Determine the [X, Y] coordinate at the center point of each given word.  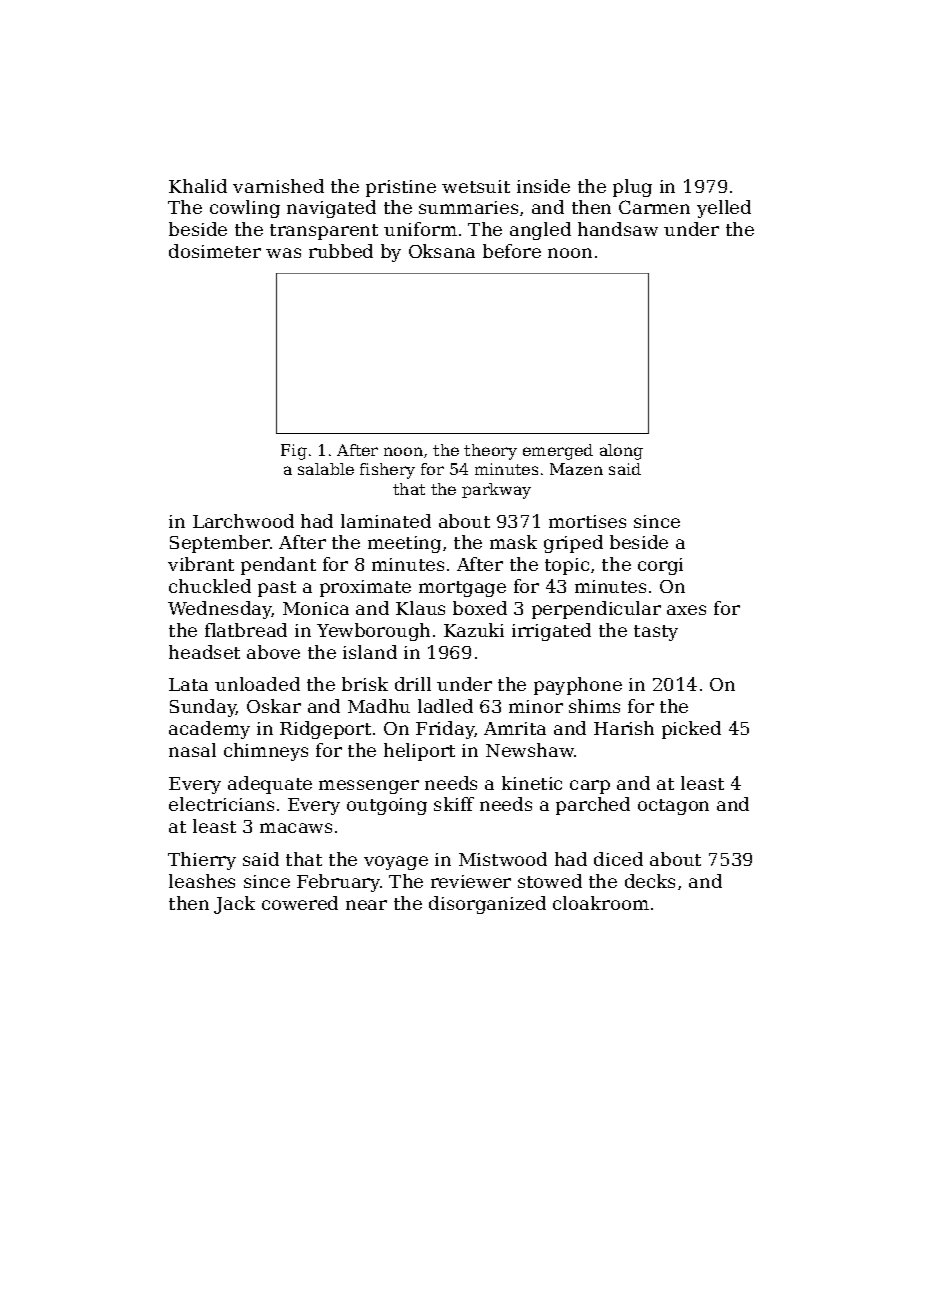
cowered [300, 903]
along [621, 452]
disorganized [487, 905]
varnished [278, 186]
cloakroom [601, 903]
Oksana [442, 251]
